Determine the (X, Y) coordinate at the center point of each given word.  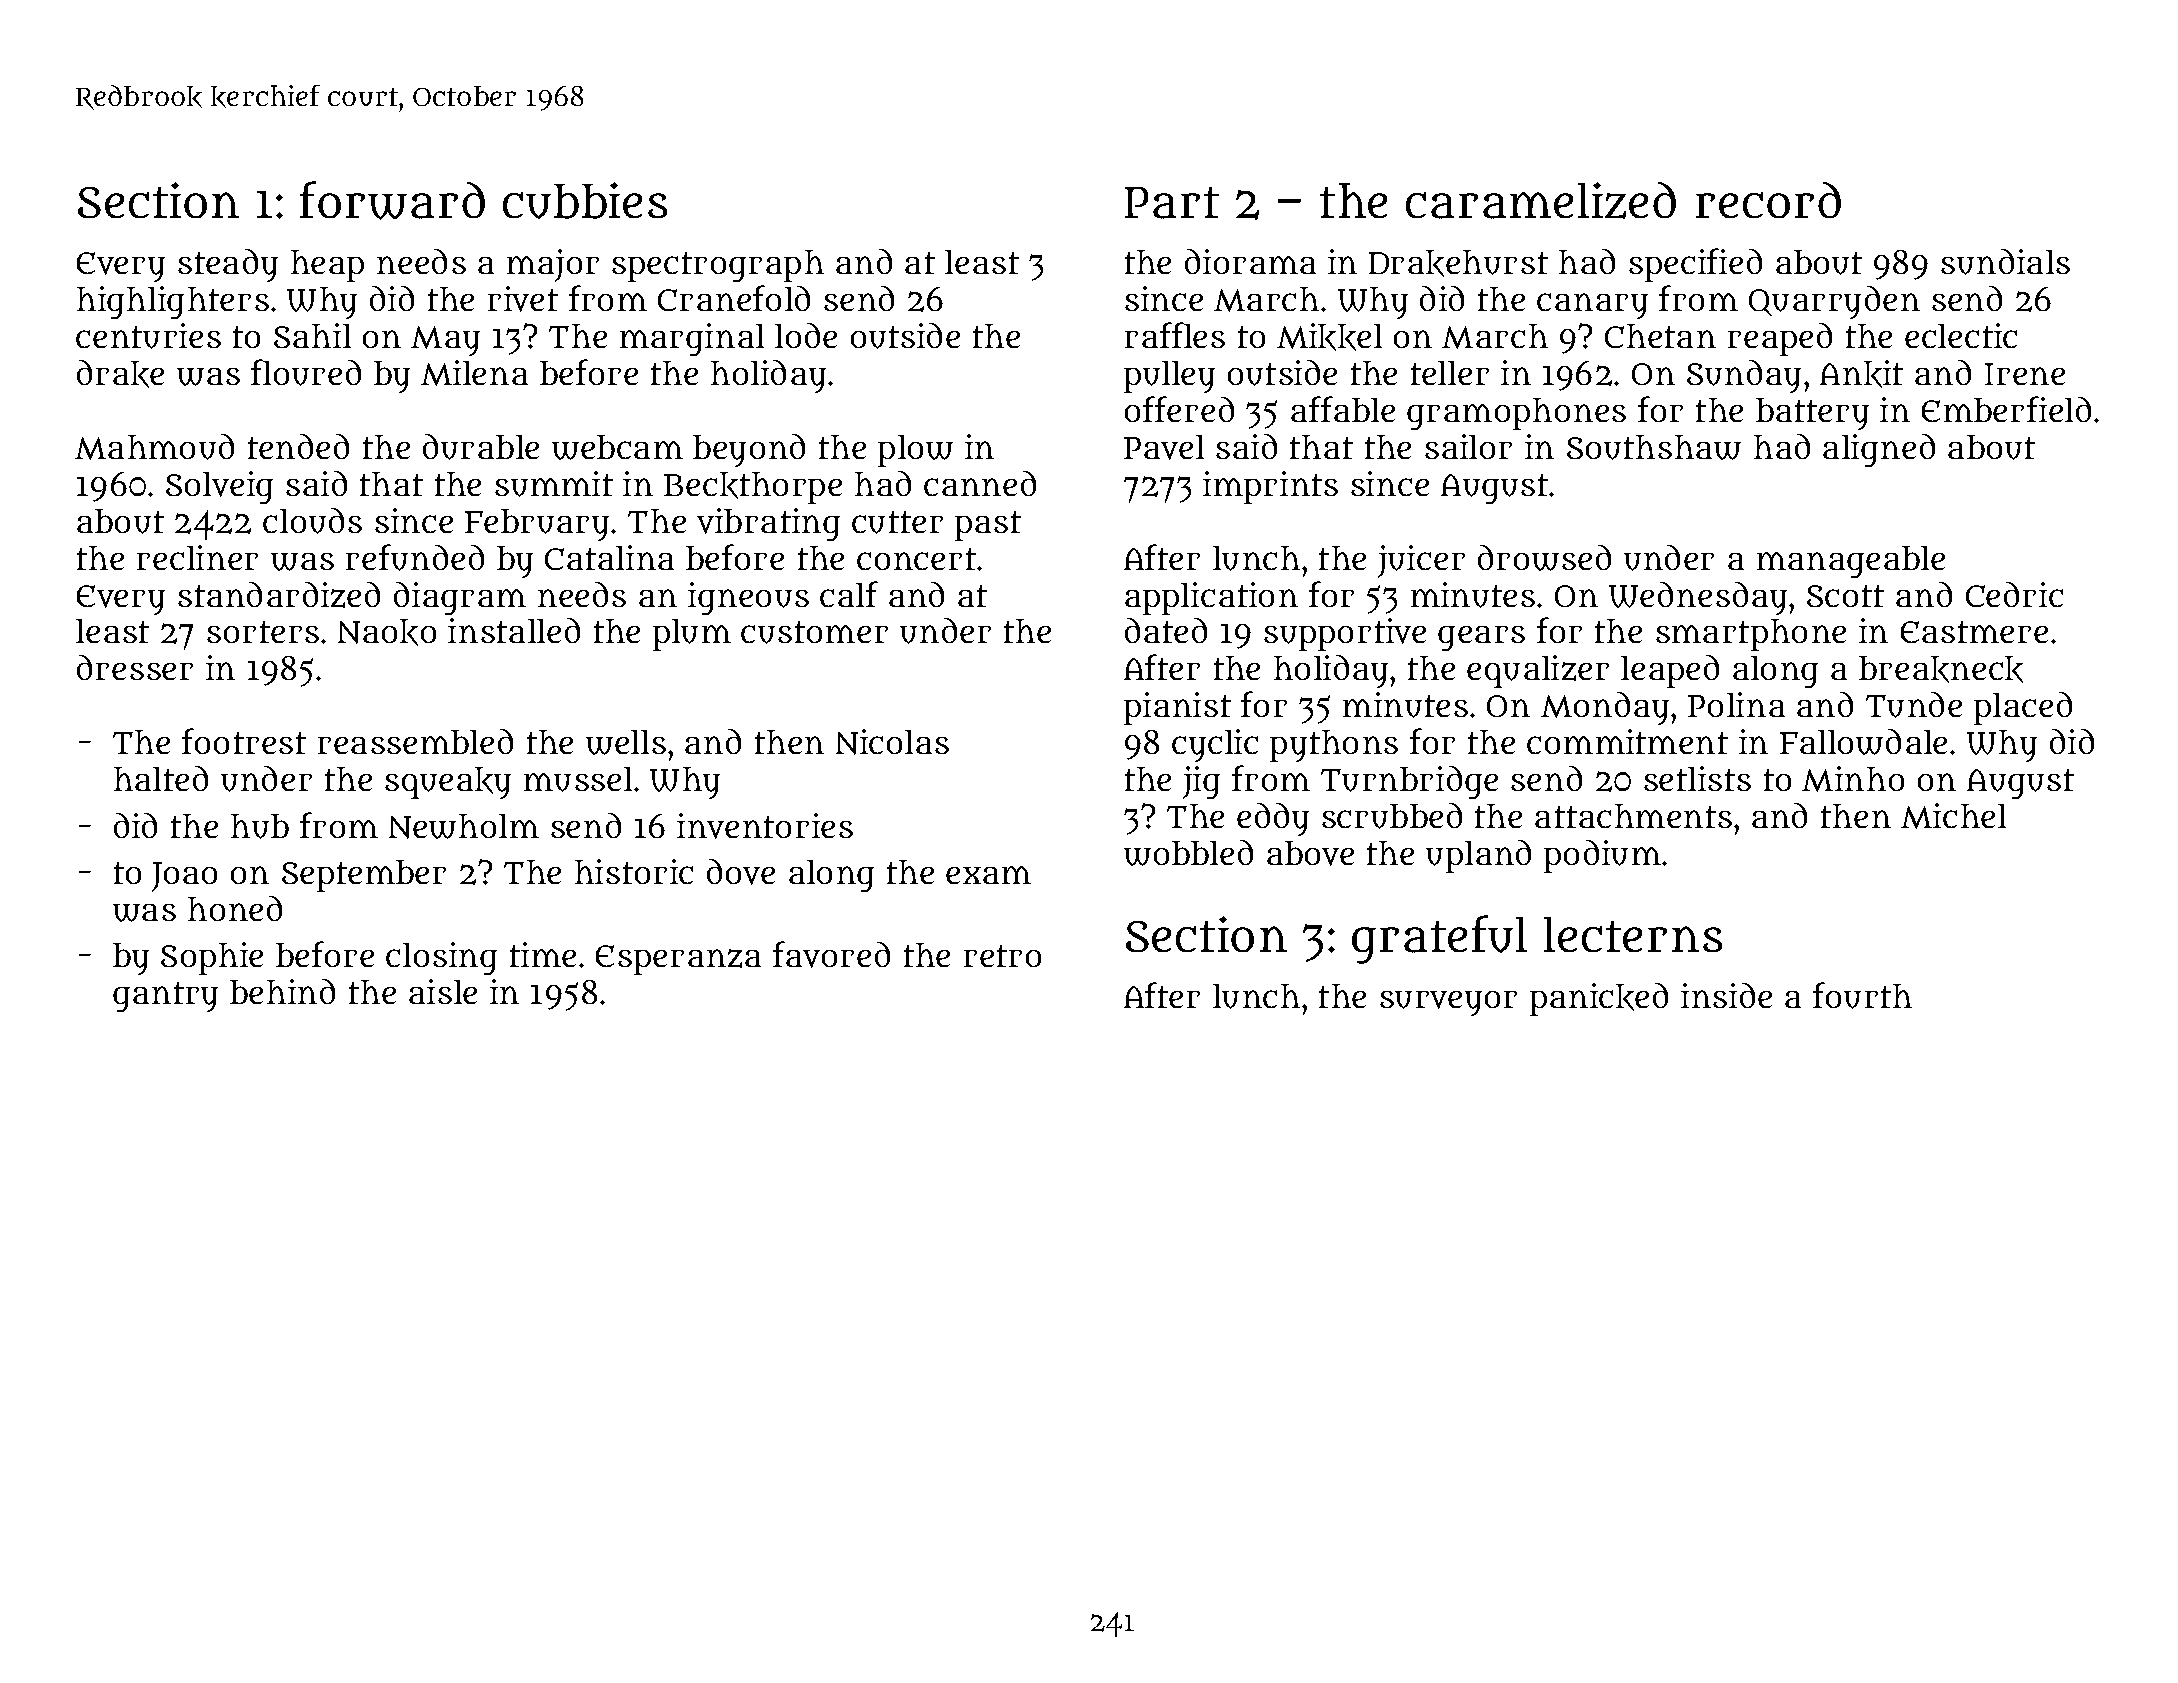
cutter (897, 522)
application (1211, 598)
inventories (765, 826)
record (1768, 200)
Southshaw (1654, 447)
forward (392, 200)
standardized (279, 595)
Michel (1953, 816)
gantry (165, 997)
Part (1172, 203)
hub (260, 826)
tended (298, 446)
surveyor (1448, 1003)
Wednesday (1698, 598)
